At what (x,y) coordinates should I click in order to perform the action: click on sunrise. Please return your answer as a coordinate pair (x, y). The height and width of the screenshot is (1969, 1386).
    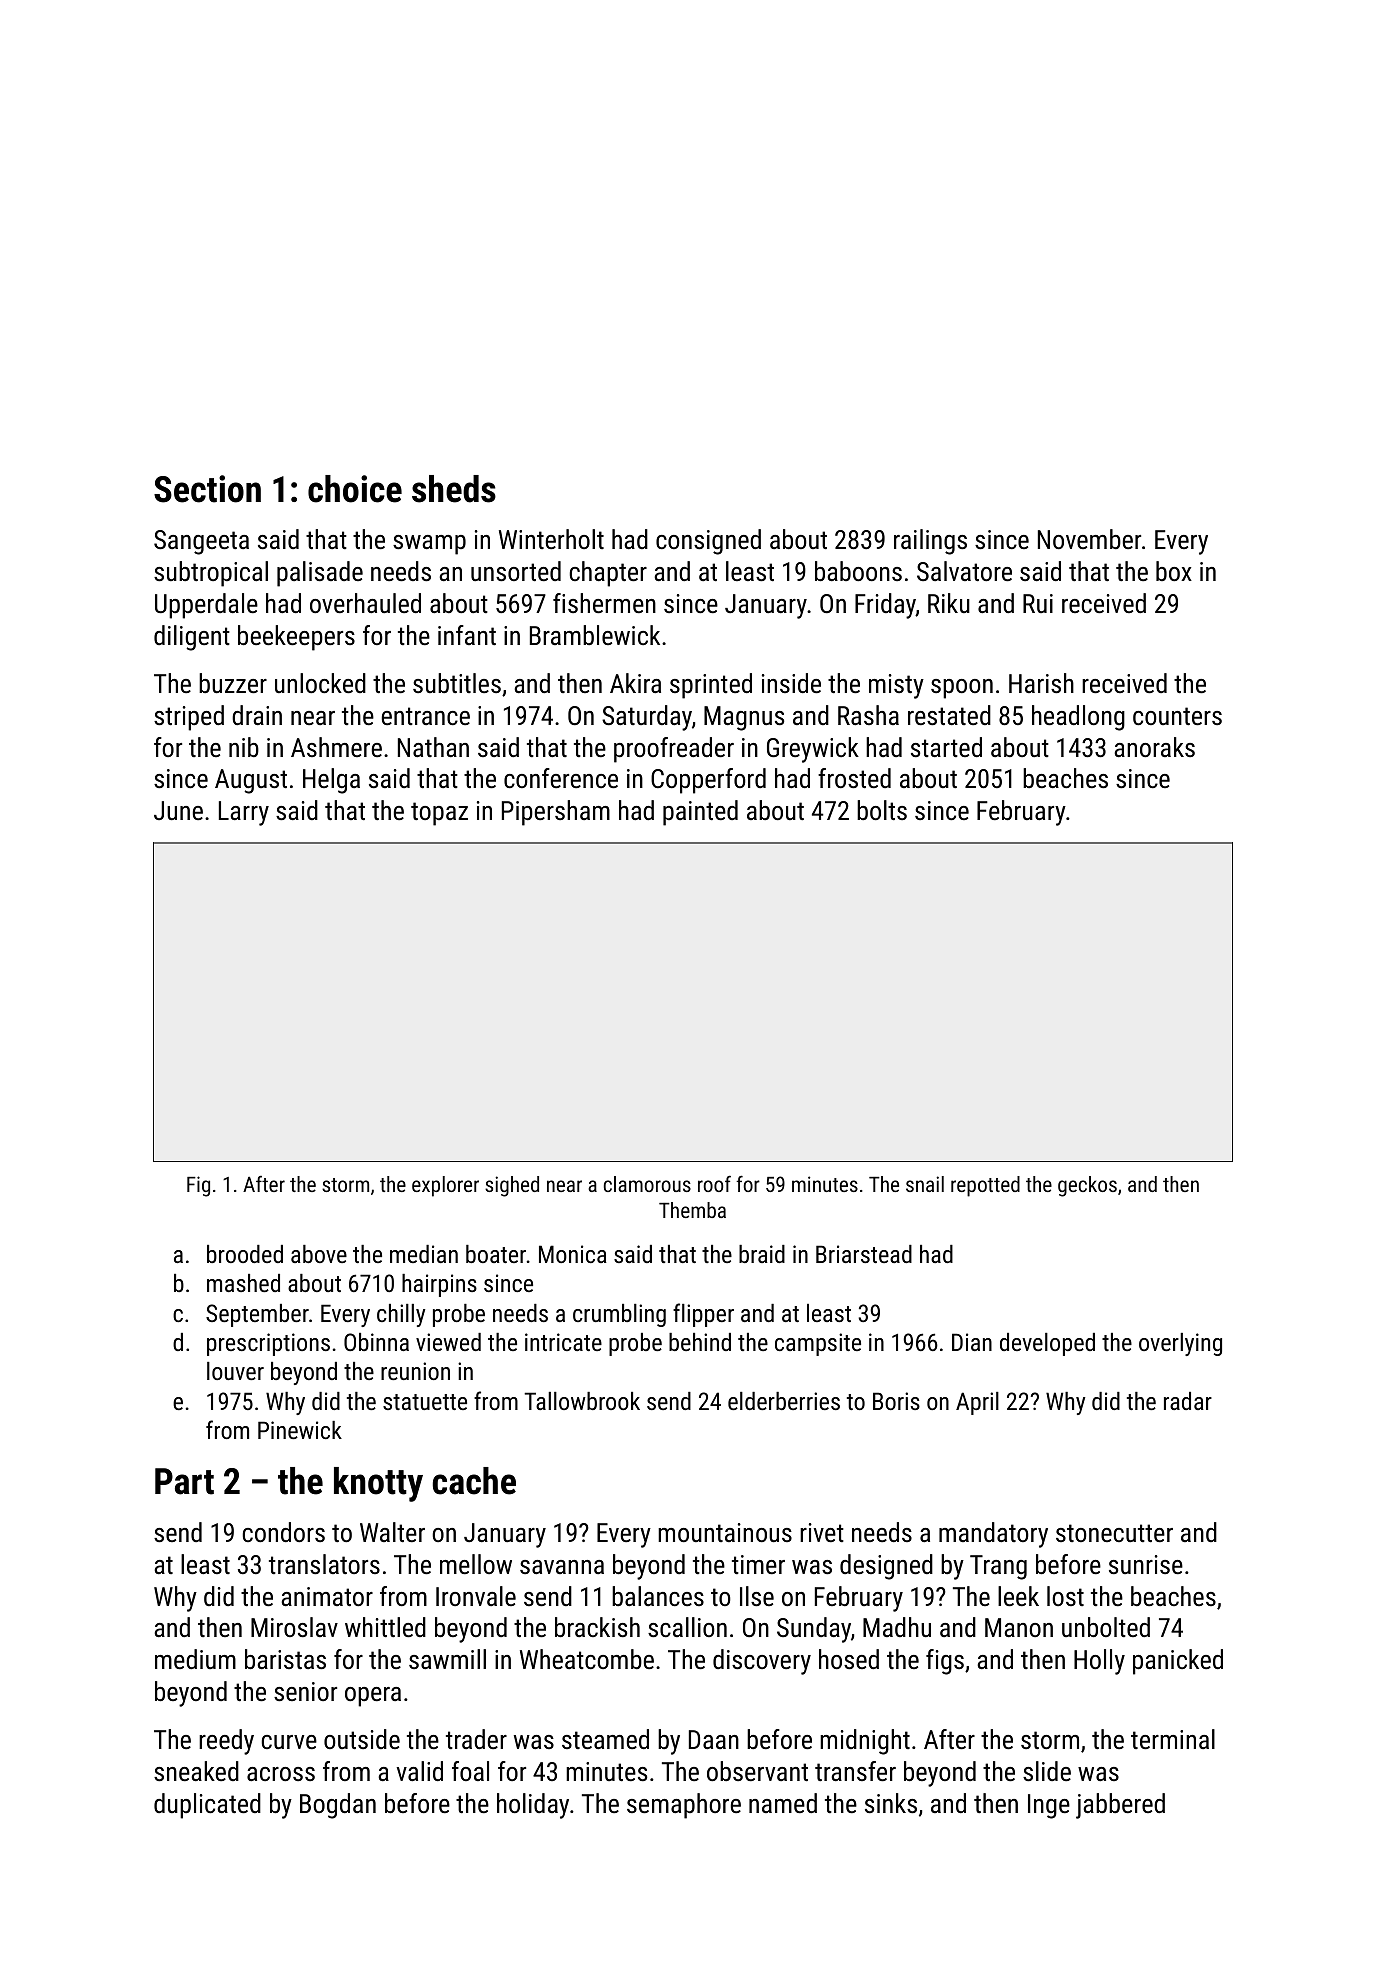
    Looking at the image, I should click on (1146, 1564).
